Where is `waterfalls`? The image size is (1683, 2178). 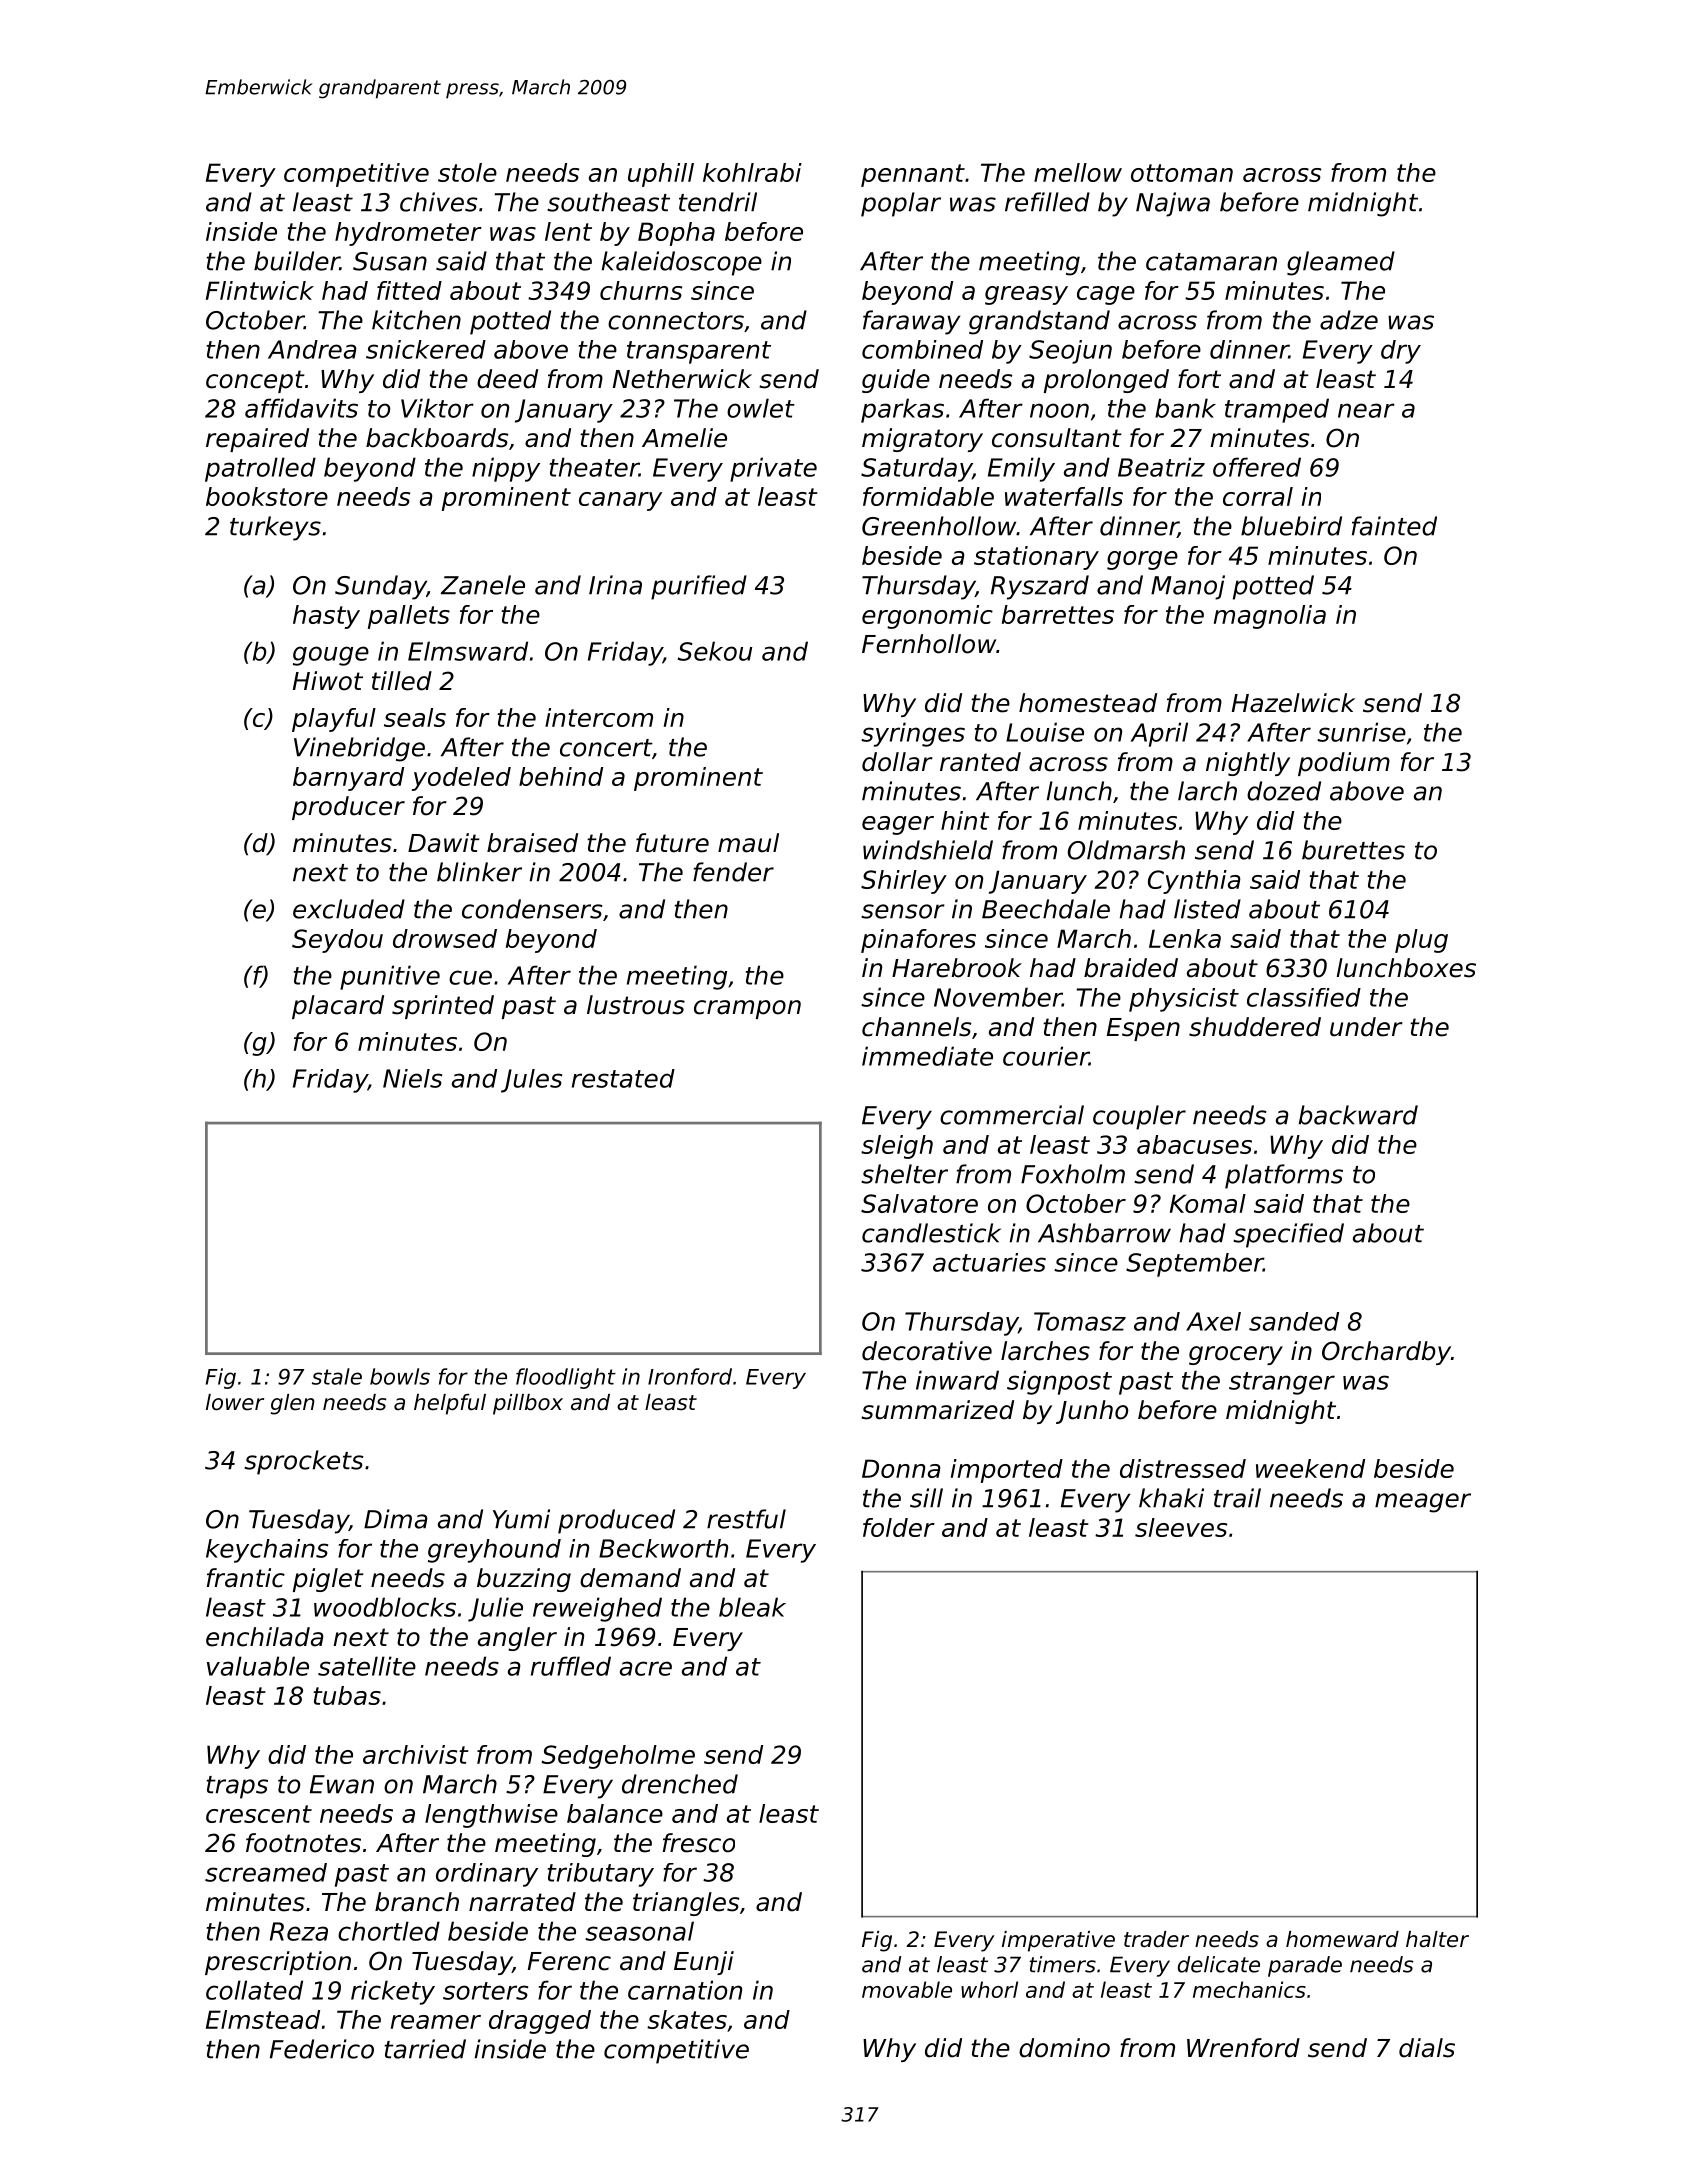 waterfalls is located at coordinates (1064, 496).
